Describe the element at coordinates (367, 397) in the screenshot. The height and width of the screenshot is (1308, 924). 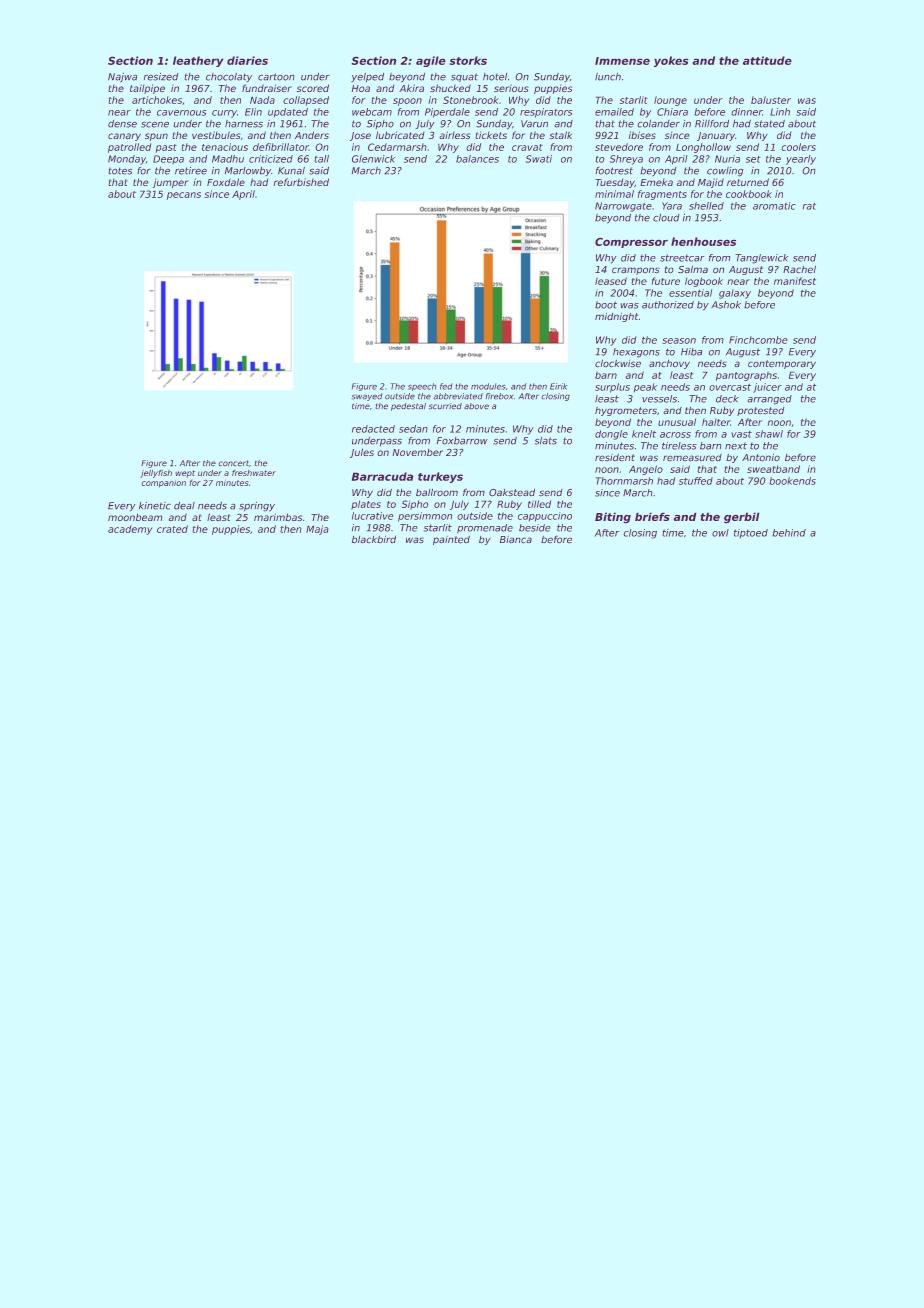
I see `swayed` at that location.
